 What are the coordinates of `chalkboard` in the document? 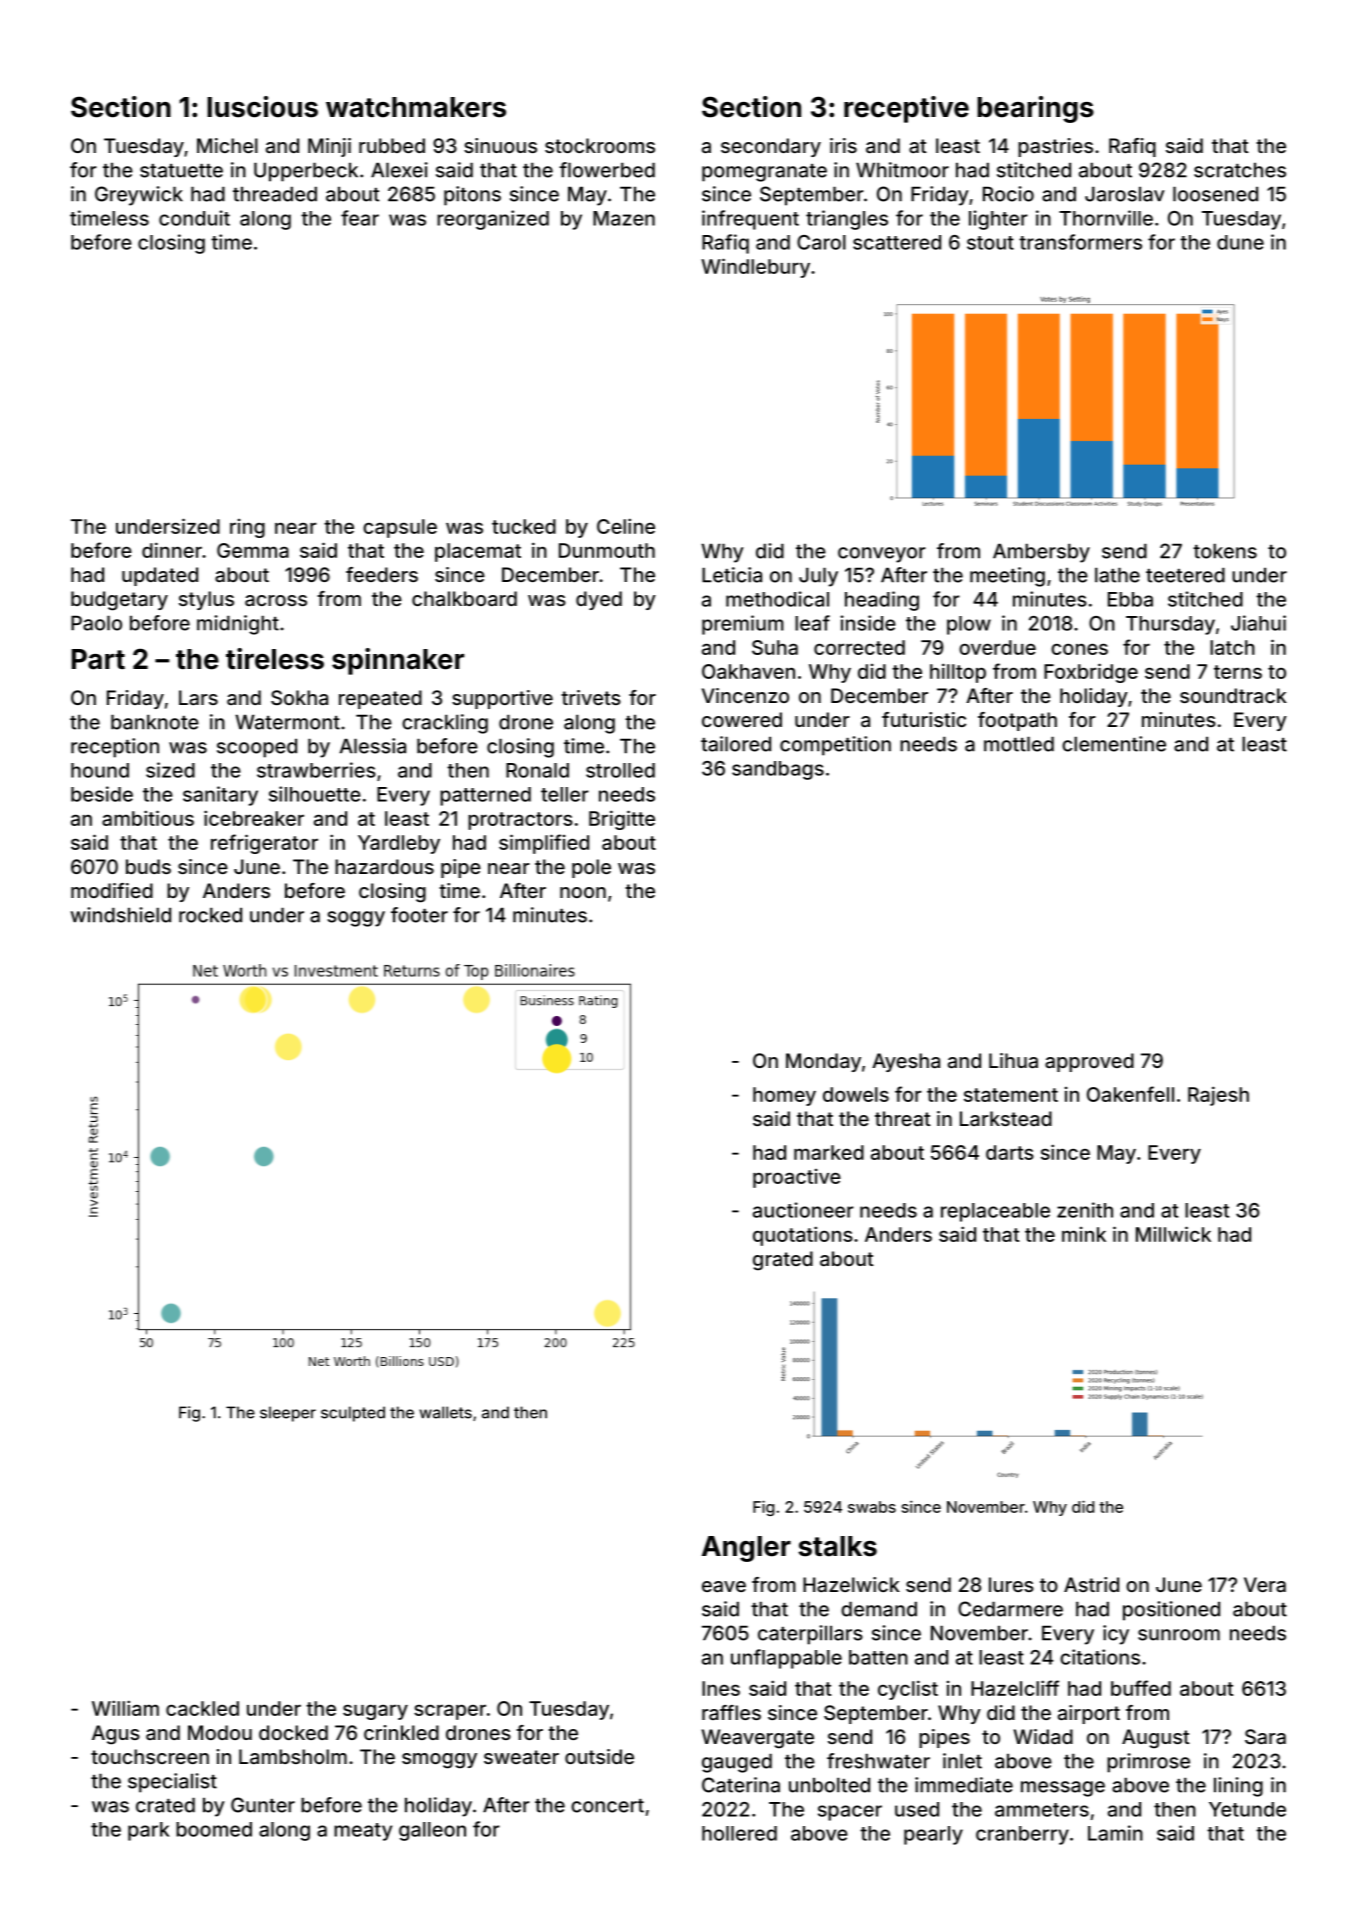 It's located at (464, 598).
